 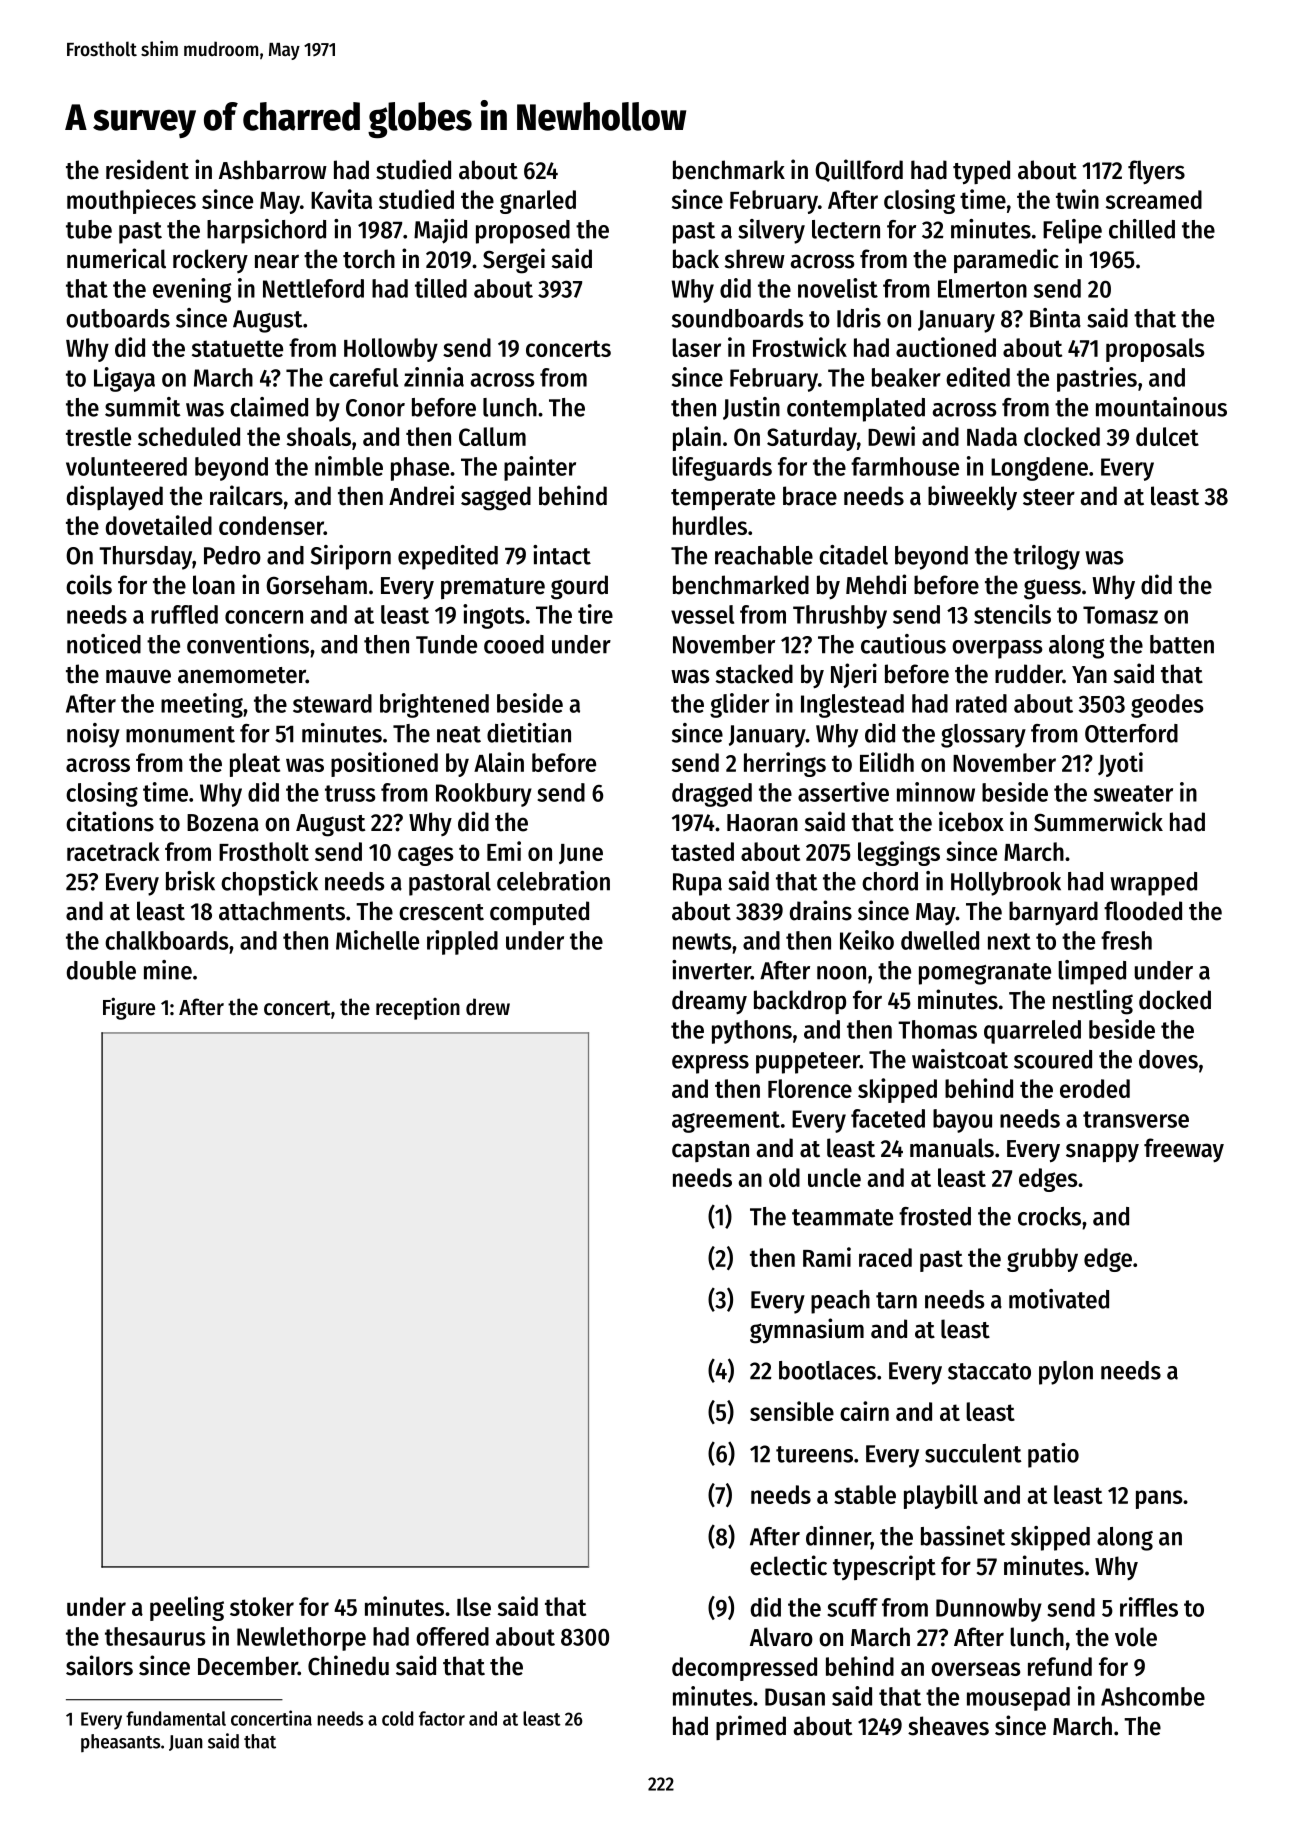 I want to click on gnarled, so click(x=538, y=202).
